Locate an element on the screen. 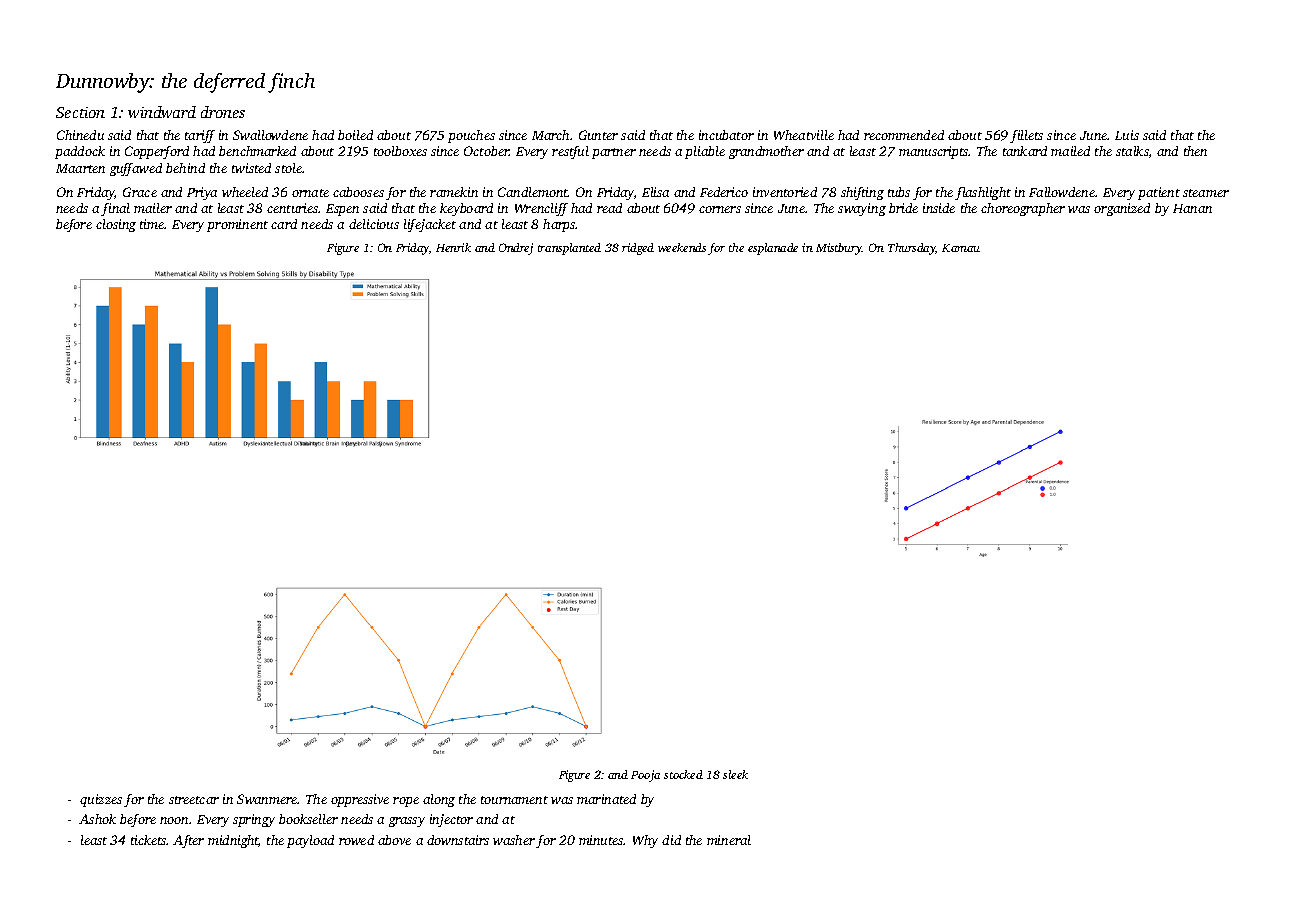  Henrik is located at coordinates (453, 247).
